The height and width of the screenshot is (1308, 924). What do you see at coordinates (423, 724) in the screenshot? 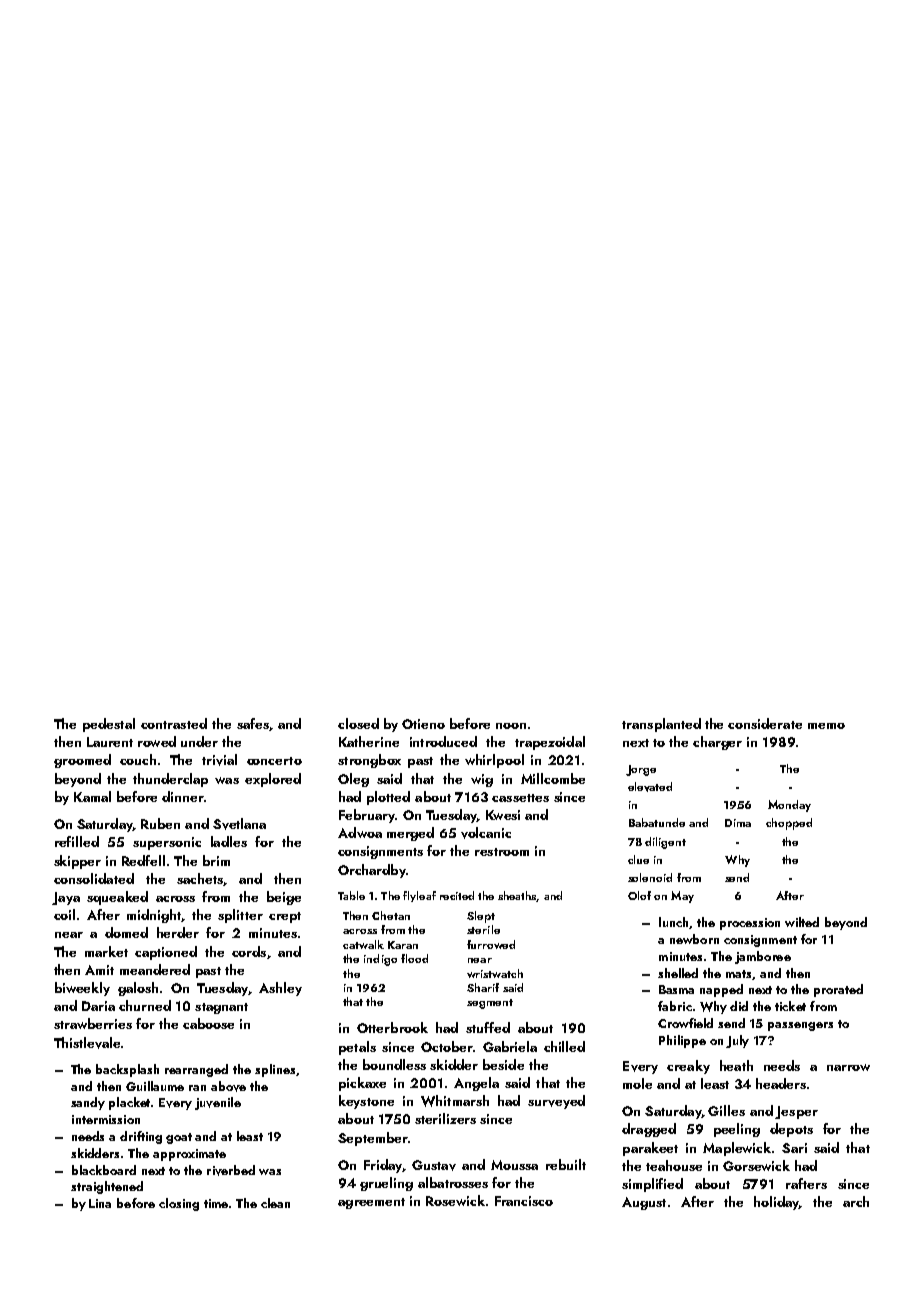
I see `Otieno` at bounding box center [423, 724].
